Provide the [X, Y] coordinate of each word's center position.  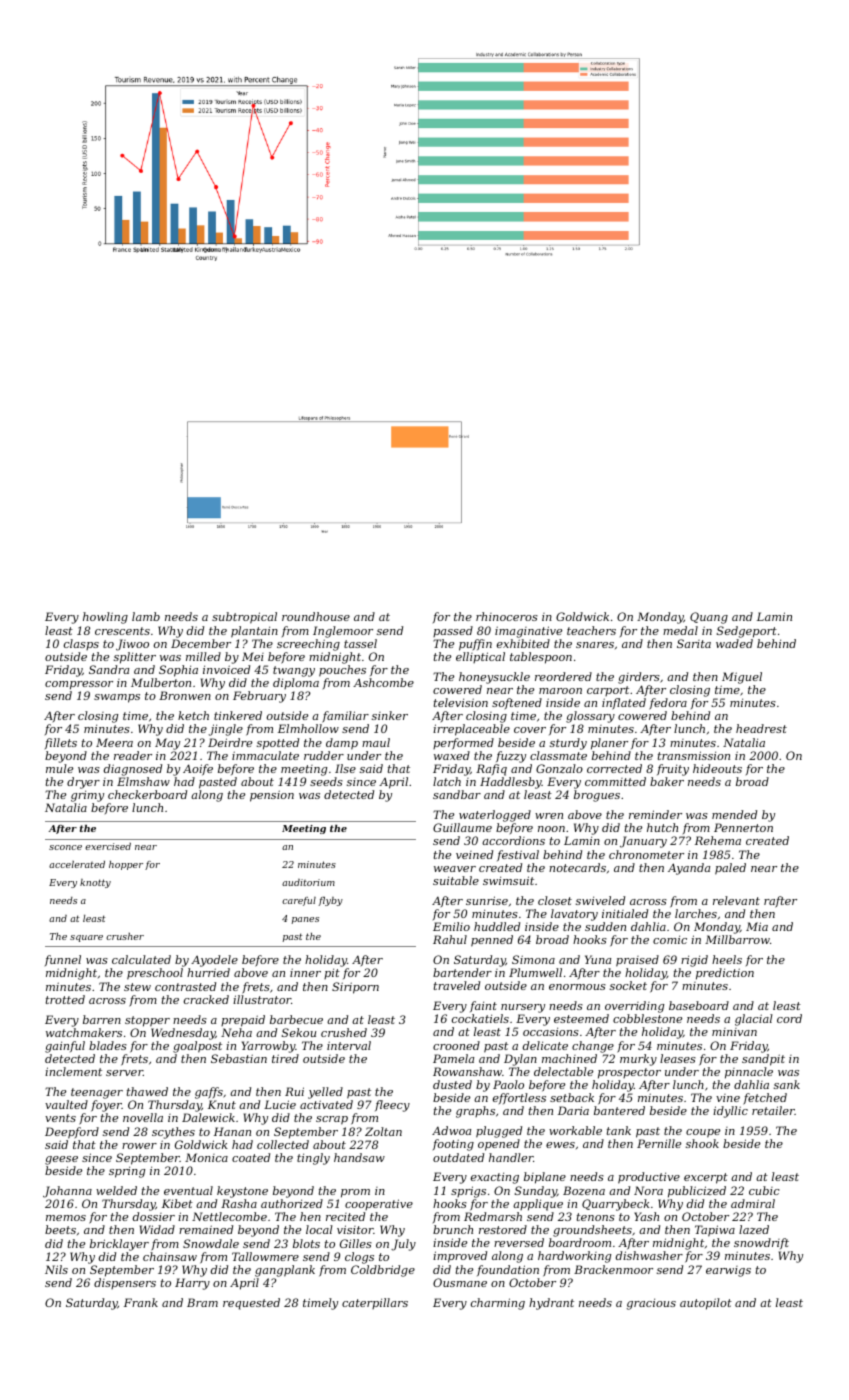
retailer [773, 1110]
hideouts [717, 768]
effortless [519, 1098]
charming [498, 1304]
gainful [65, 1047]
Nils [56, 1269]
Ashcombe [383, 682]
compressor [79, 685]
